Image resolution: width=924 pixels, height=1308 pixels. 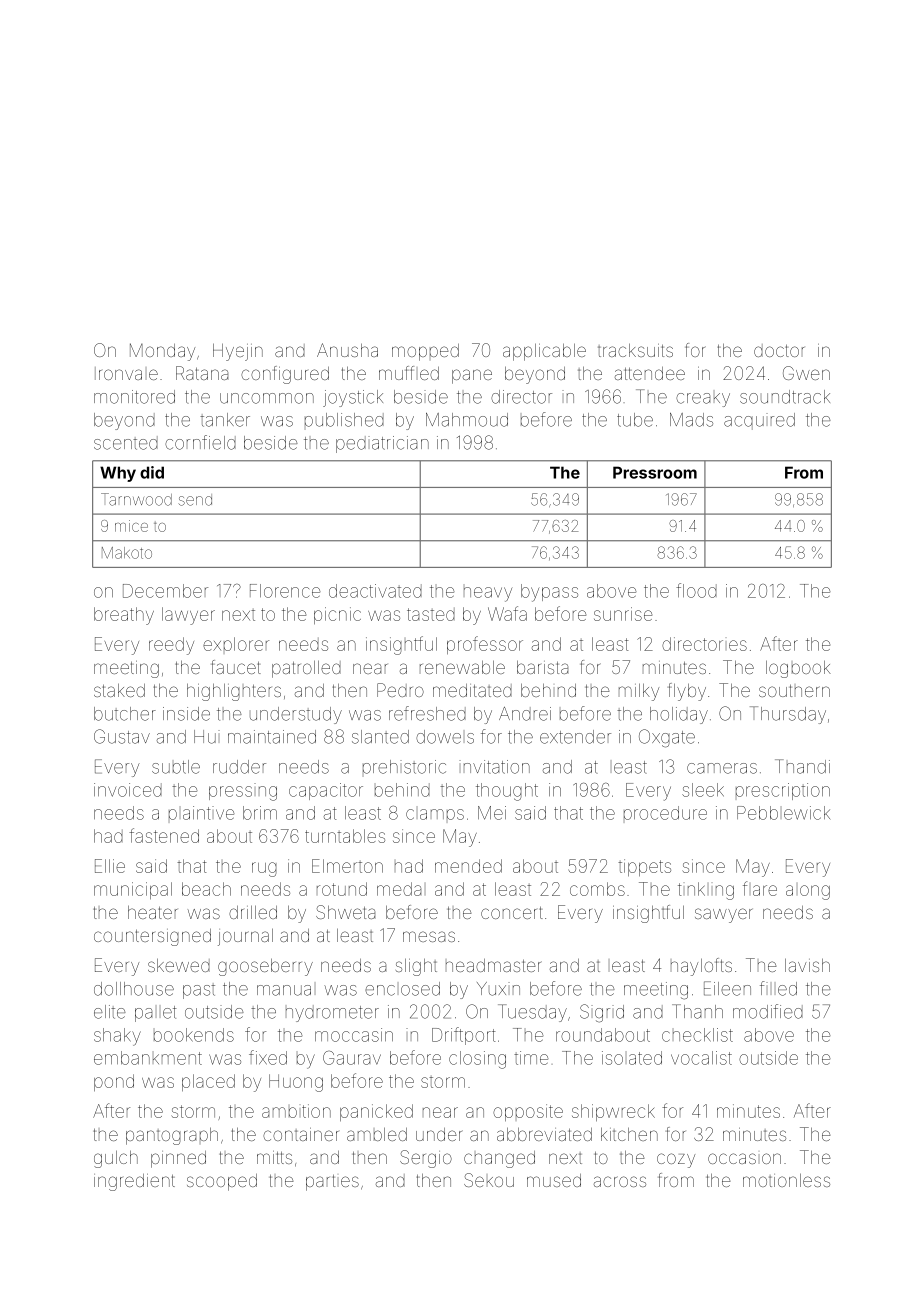 I want to click on tasted, so click(x=431, y=614).
